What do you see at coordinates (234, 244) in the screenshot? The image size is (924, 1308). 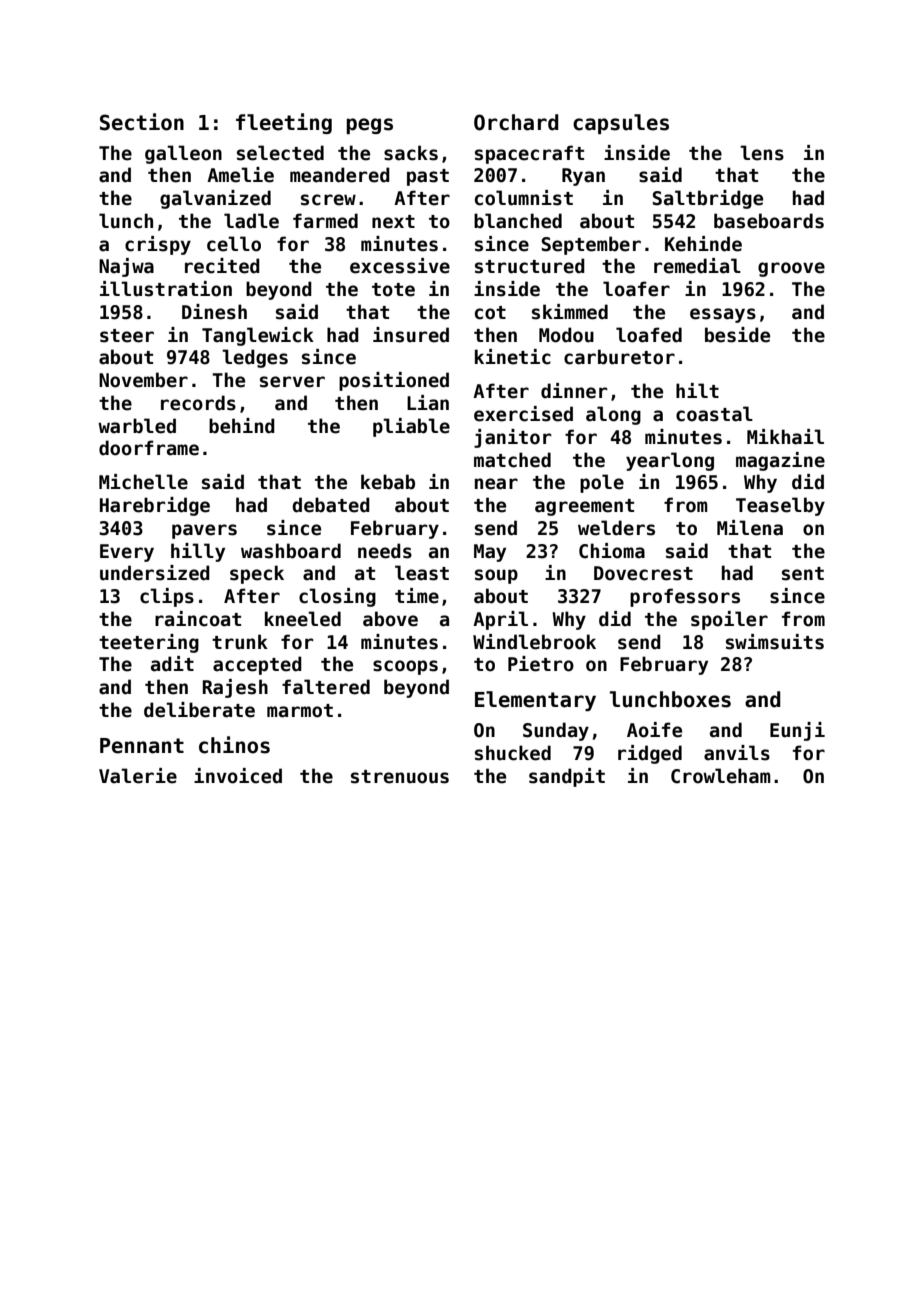 I see `cello` at bounding box center [234, 244].
